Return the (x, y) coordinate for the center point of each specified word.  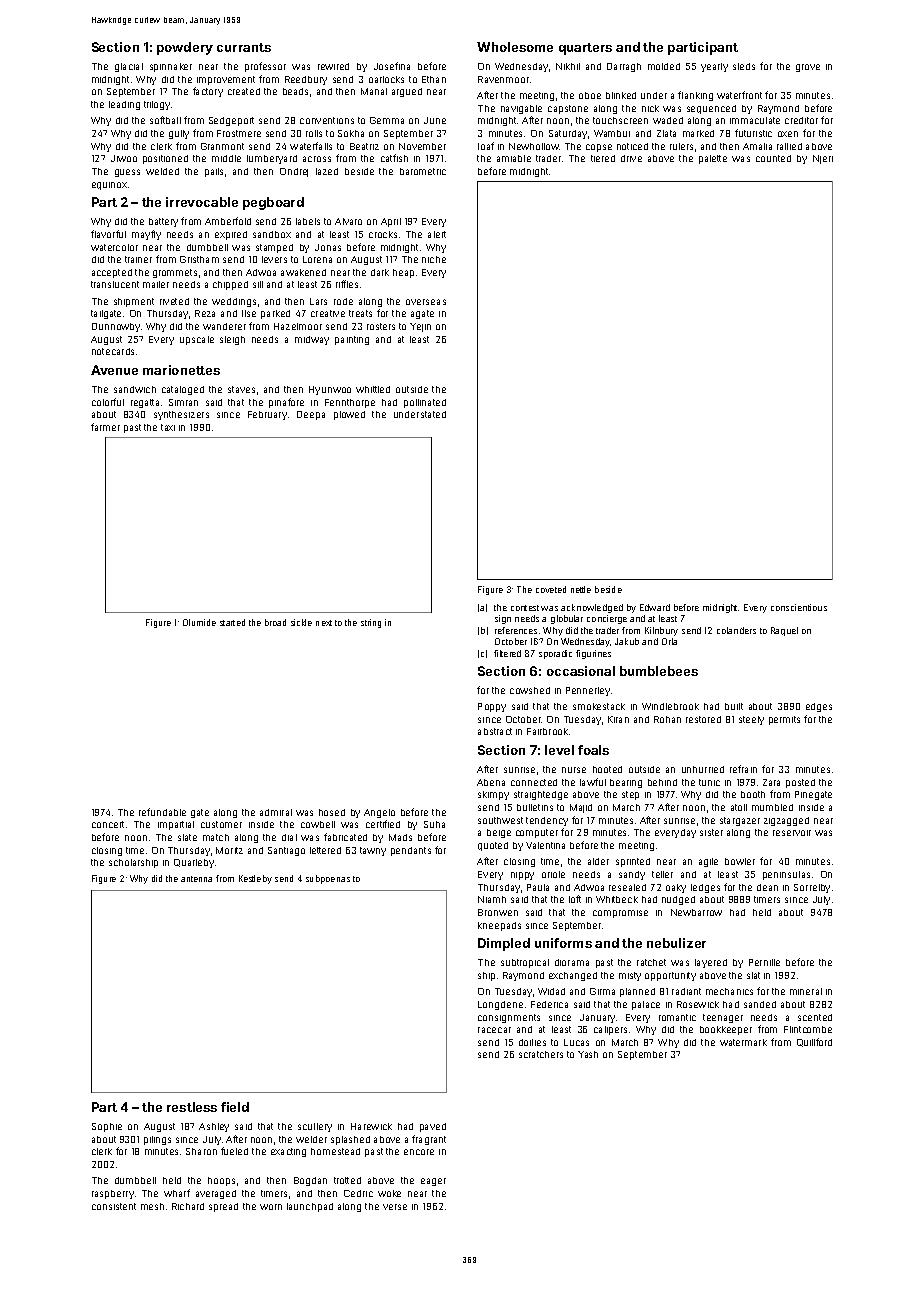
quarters (585, 49)
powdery (185, 48)
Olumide (199, 622)
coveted (551, 589)
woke (389, 1193)
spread (223, 1207)
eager (433, 1182)
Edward (655, 607)
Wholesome (515, 47)
